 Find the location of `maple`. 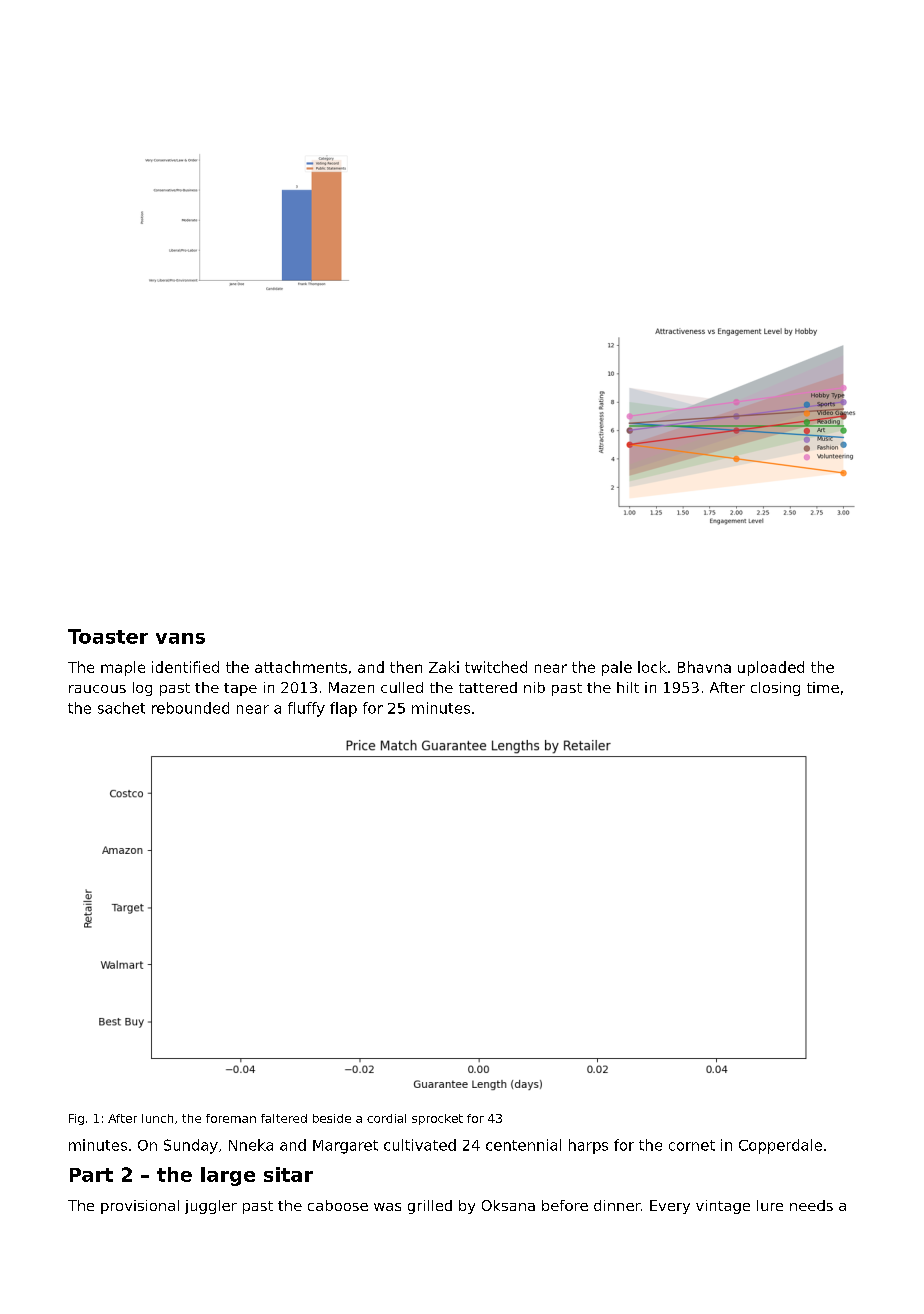

maple is located at coordinates (123, 668).
